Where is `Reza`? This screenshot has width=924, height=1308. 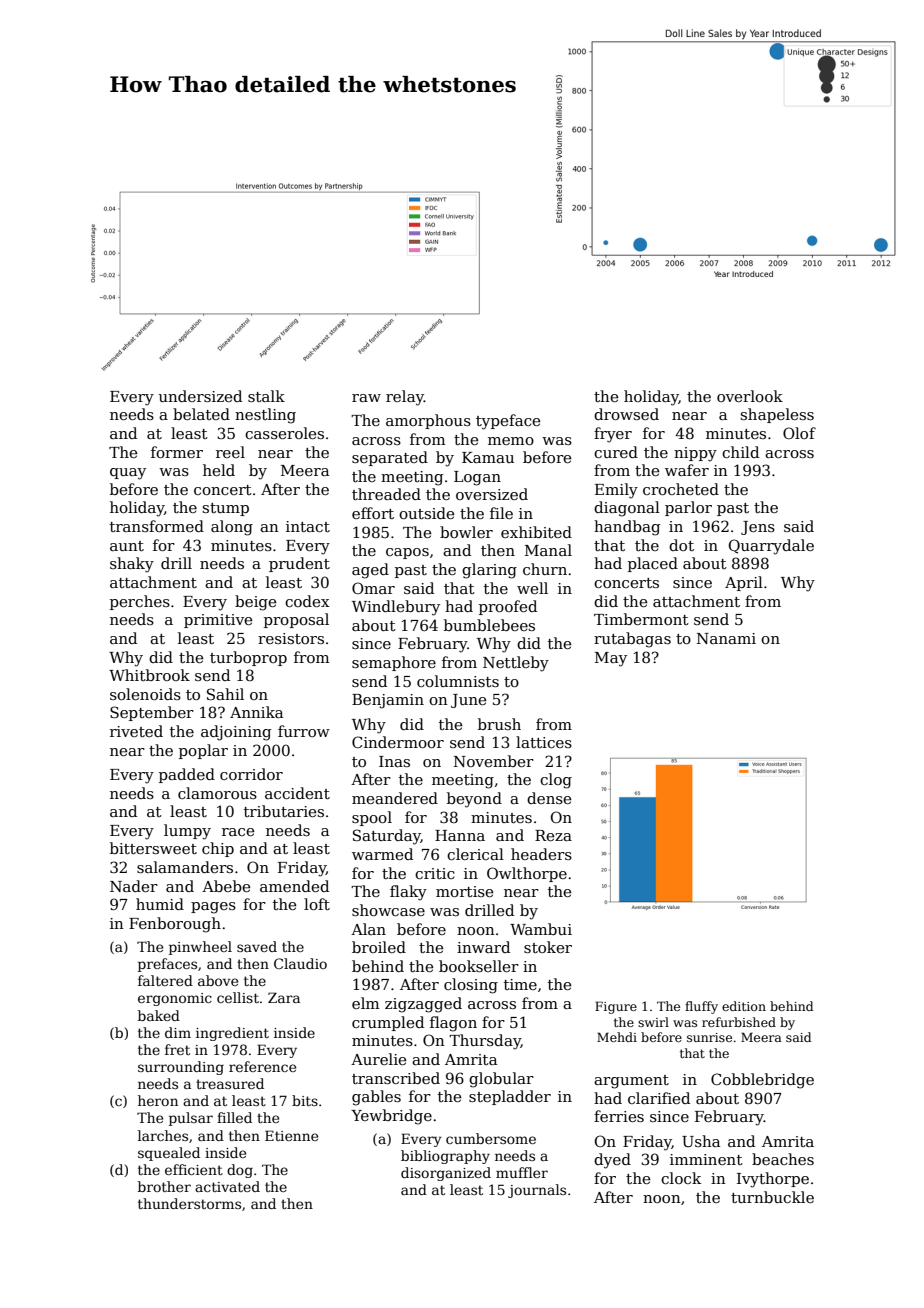
Reza is located at coordinates (553, 835).
